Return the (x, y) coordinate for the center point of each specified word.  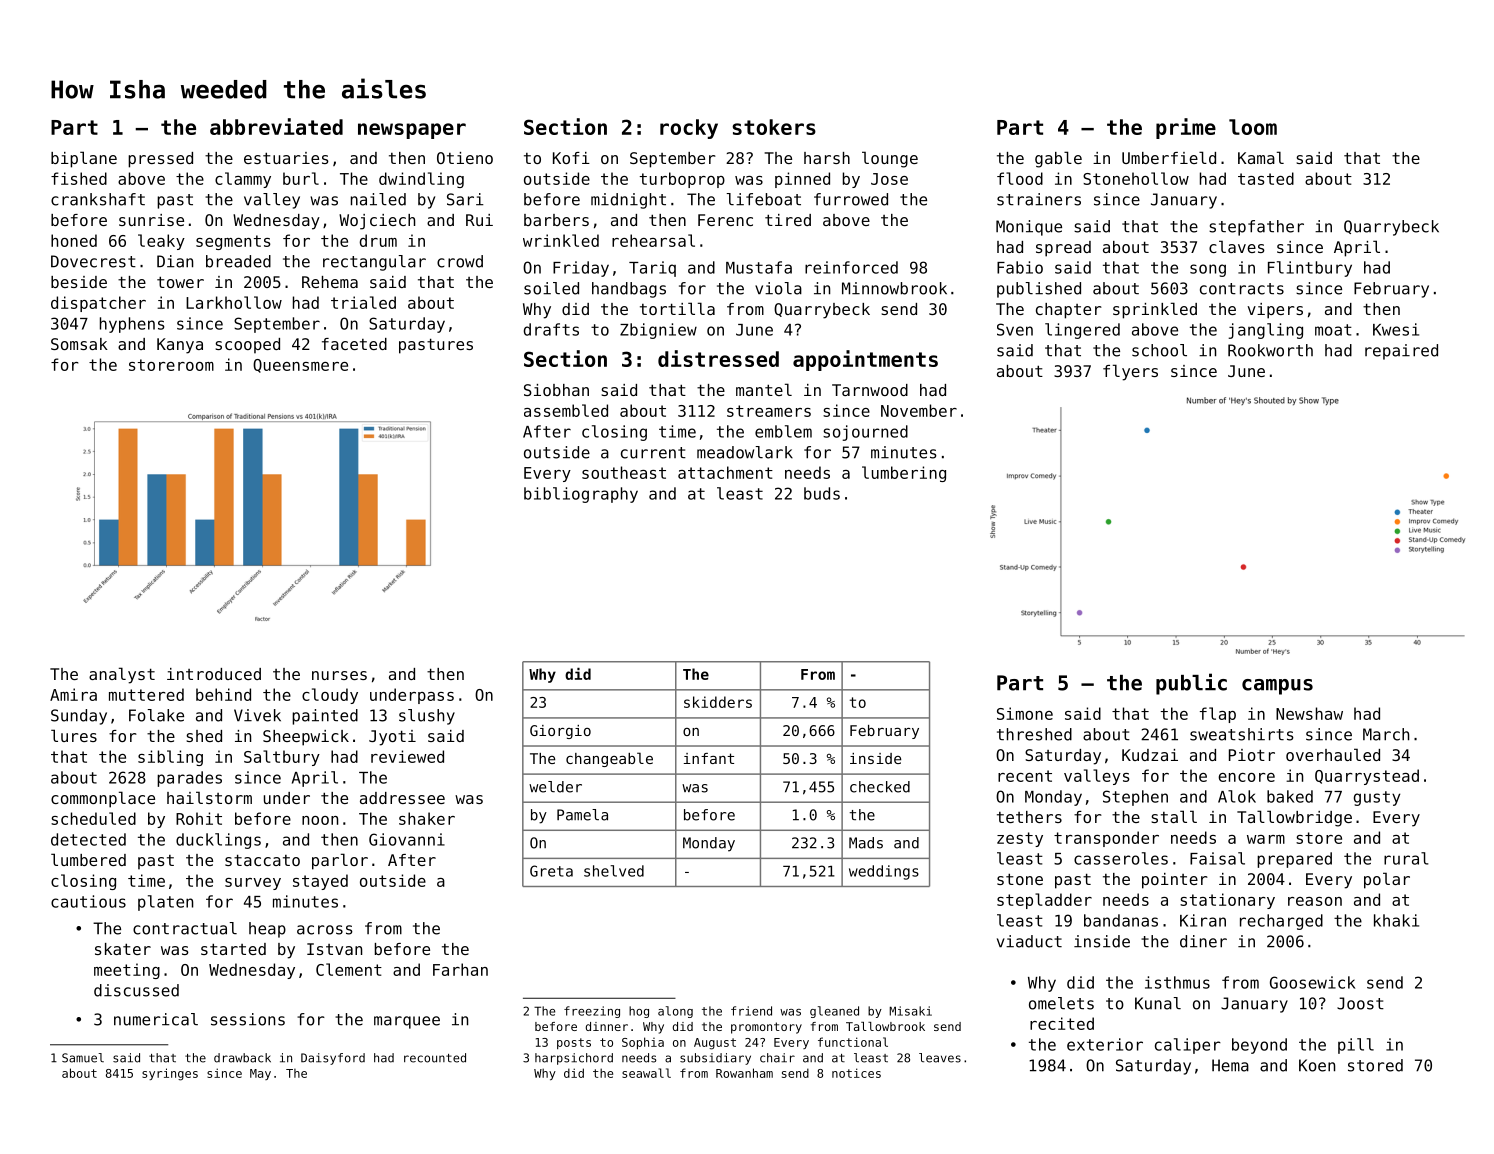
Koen (1317, 1065)
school (1159, 350)
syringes (170, 1074)
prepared (1294, 860)
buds (822, 493)
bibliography (581, 495)
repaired (1401, 352)
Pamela (582, 815)
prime (1186, 128)
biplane (84, 159)
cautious (88, 901)
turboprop (682, 180)
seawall (646, 1073)
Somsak (79, 344)
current (653, 453)
